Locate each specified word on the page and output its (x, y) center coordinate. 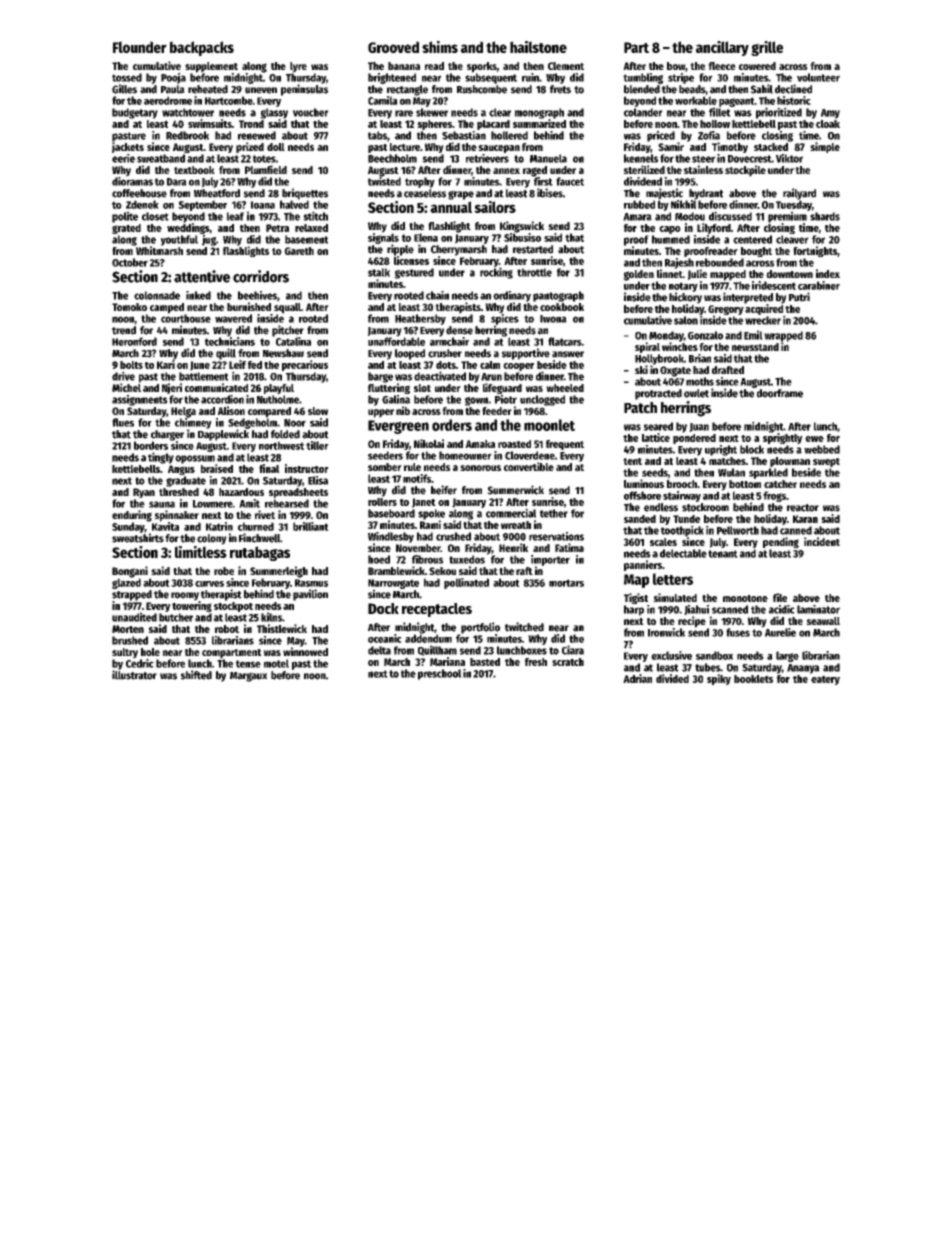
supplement (211, 67)
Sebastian (464, 135)
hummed (671, 239)
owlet (696, 393)
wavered (233, 318)
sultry (125, 653)
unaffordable (396, 341)
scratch (568, 662)
